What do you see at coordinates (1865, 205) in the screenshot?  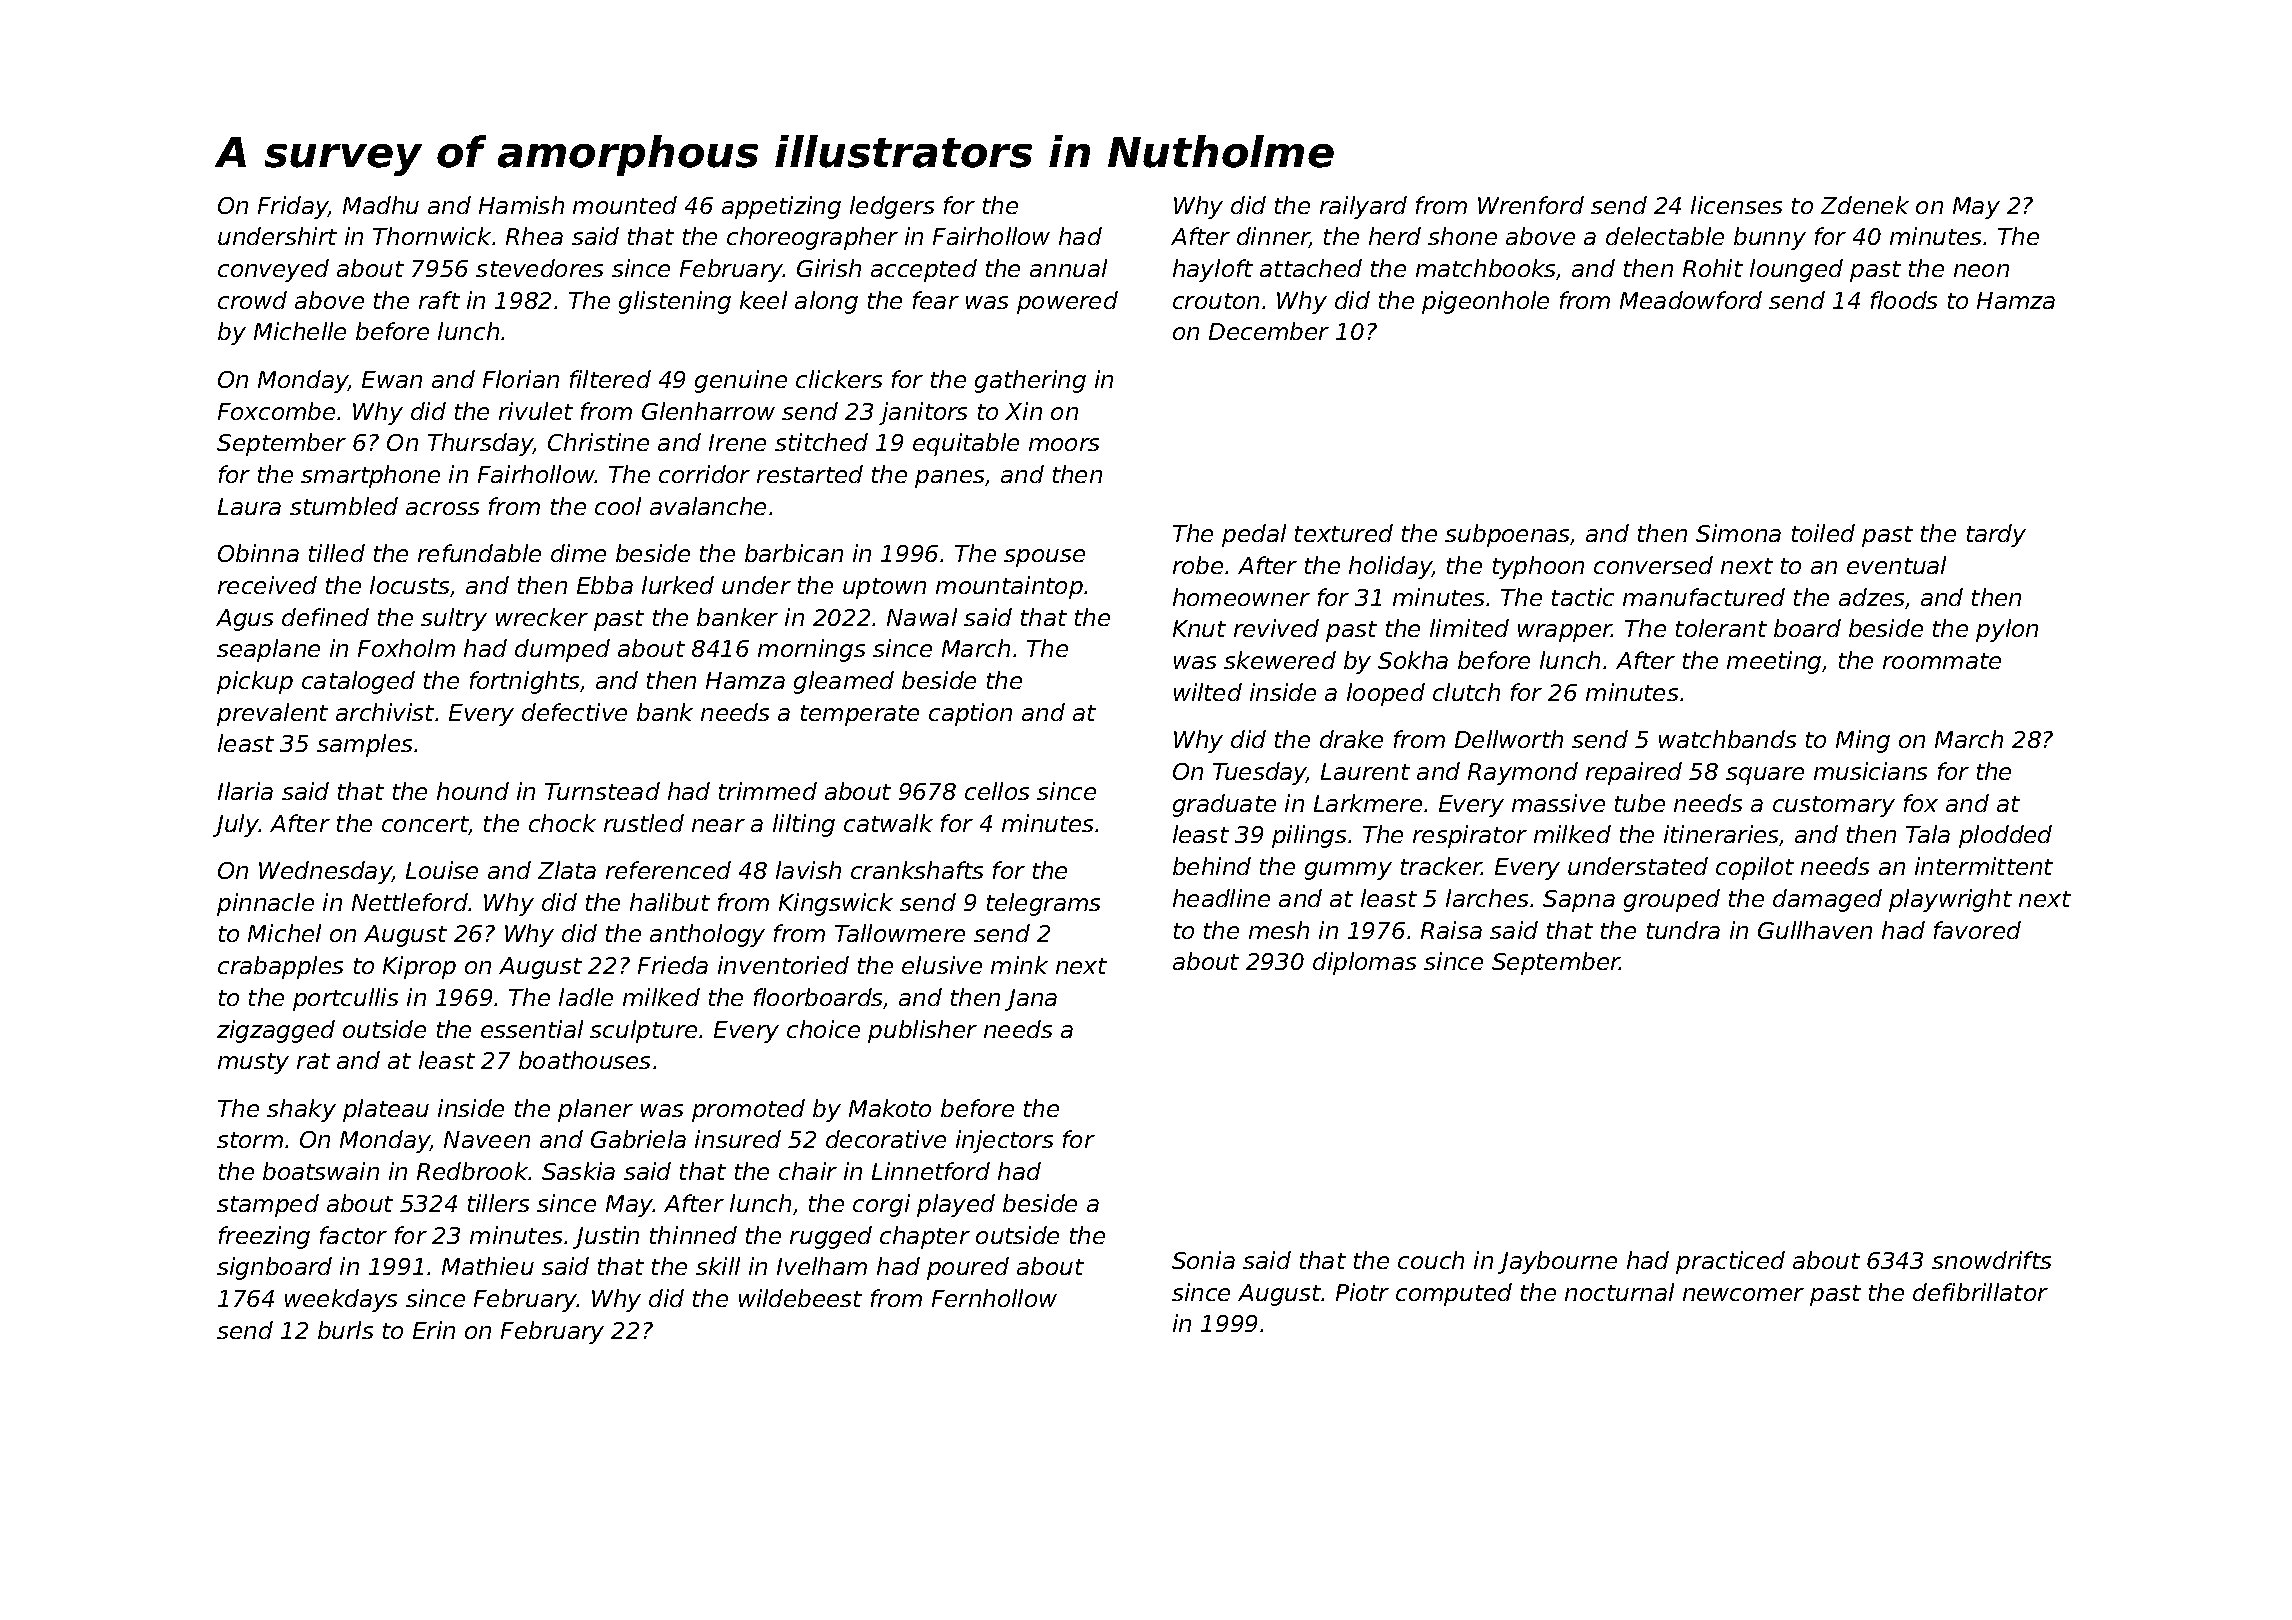 I see `Zdenek` at bounding box center [1865, 205].
